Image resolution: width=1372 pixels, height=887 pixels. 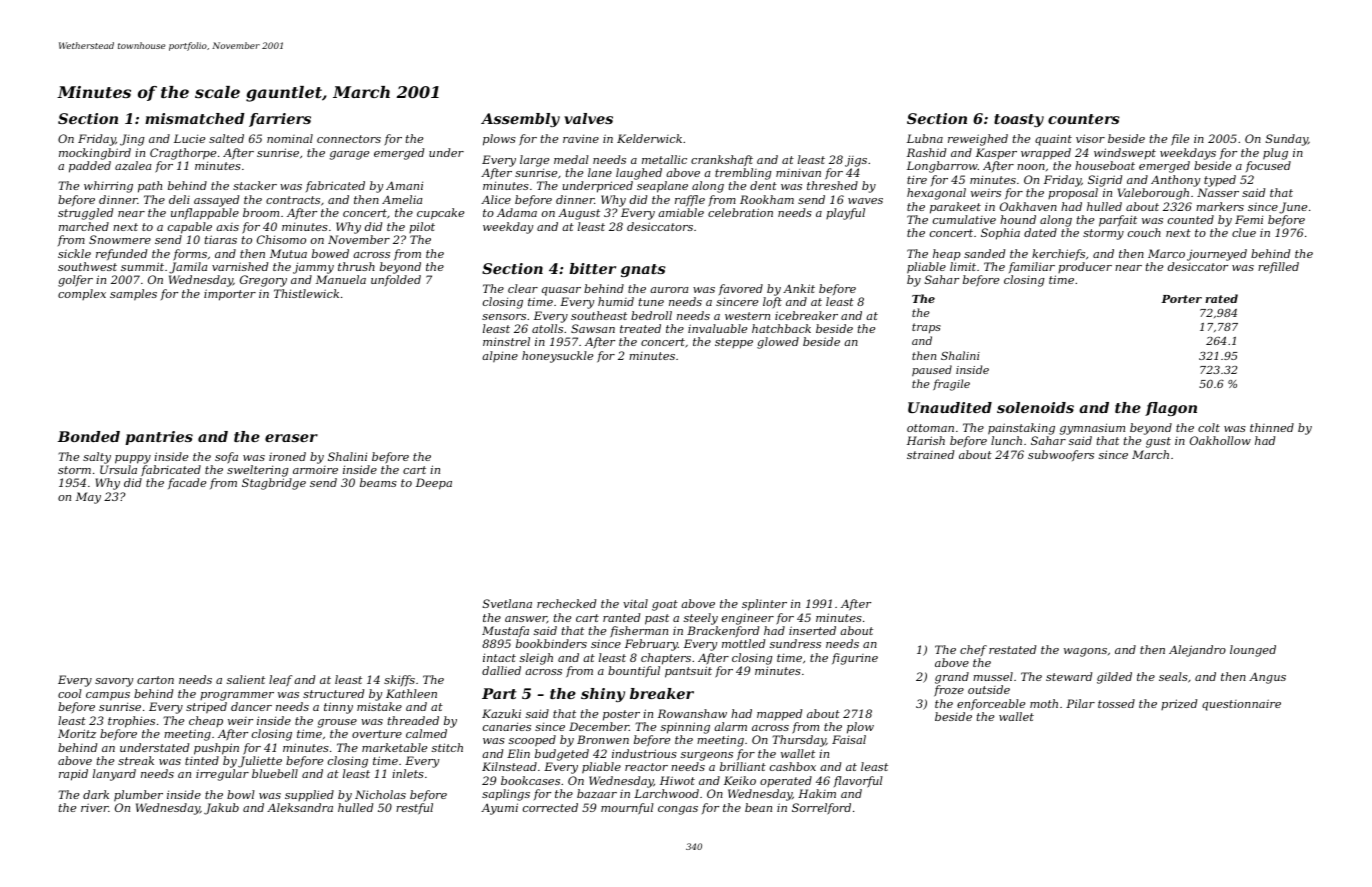 I want to click on savory, so click(x=114, y=682).
